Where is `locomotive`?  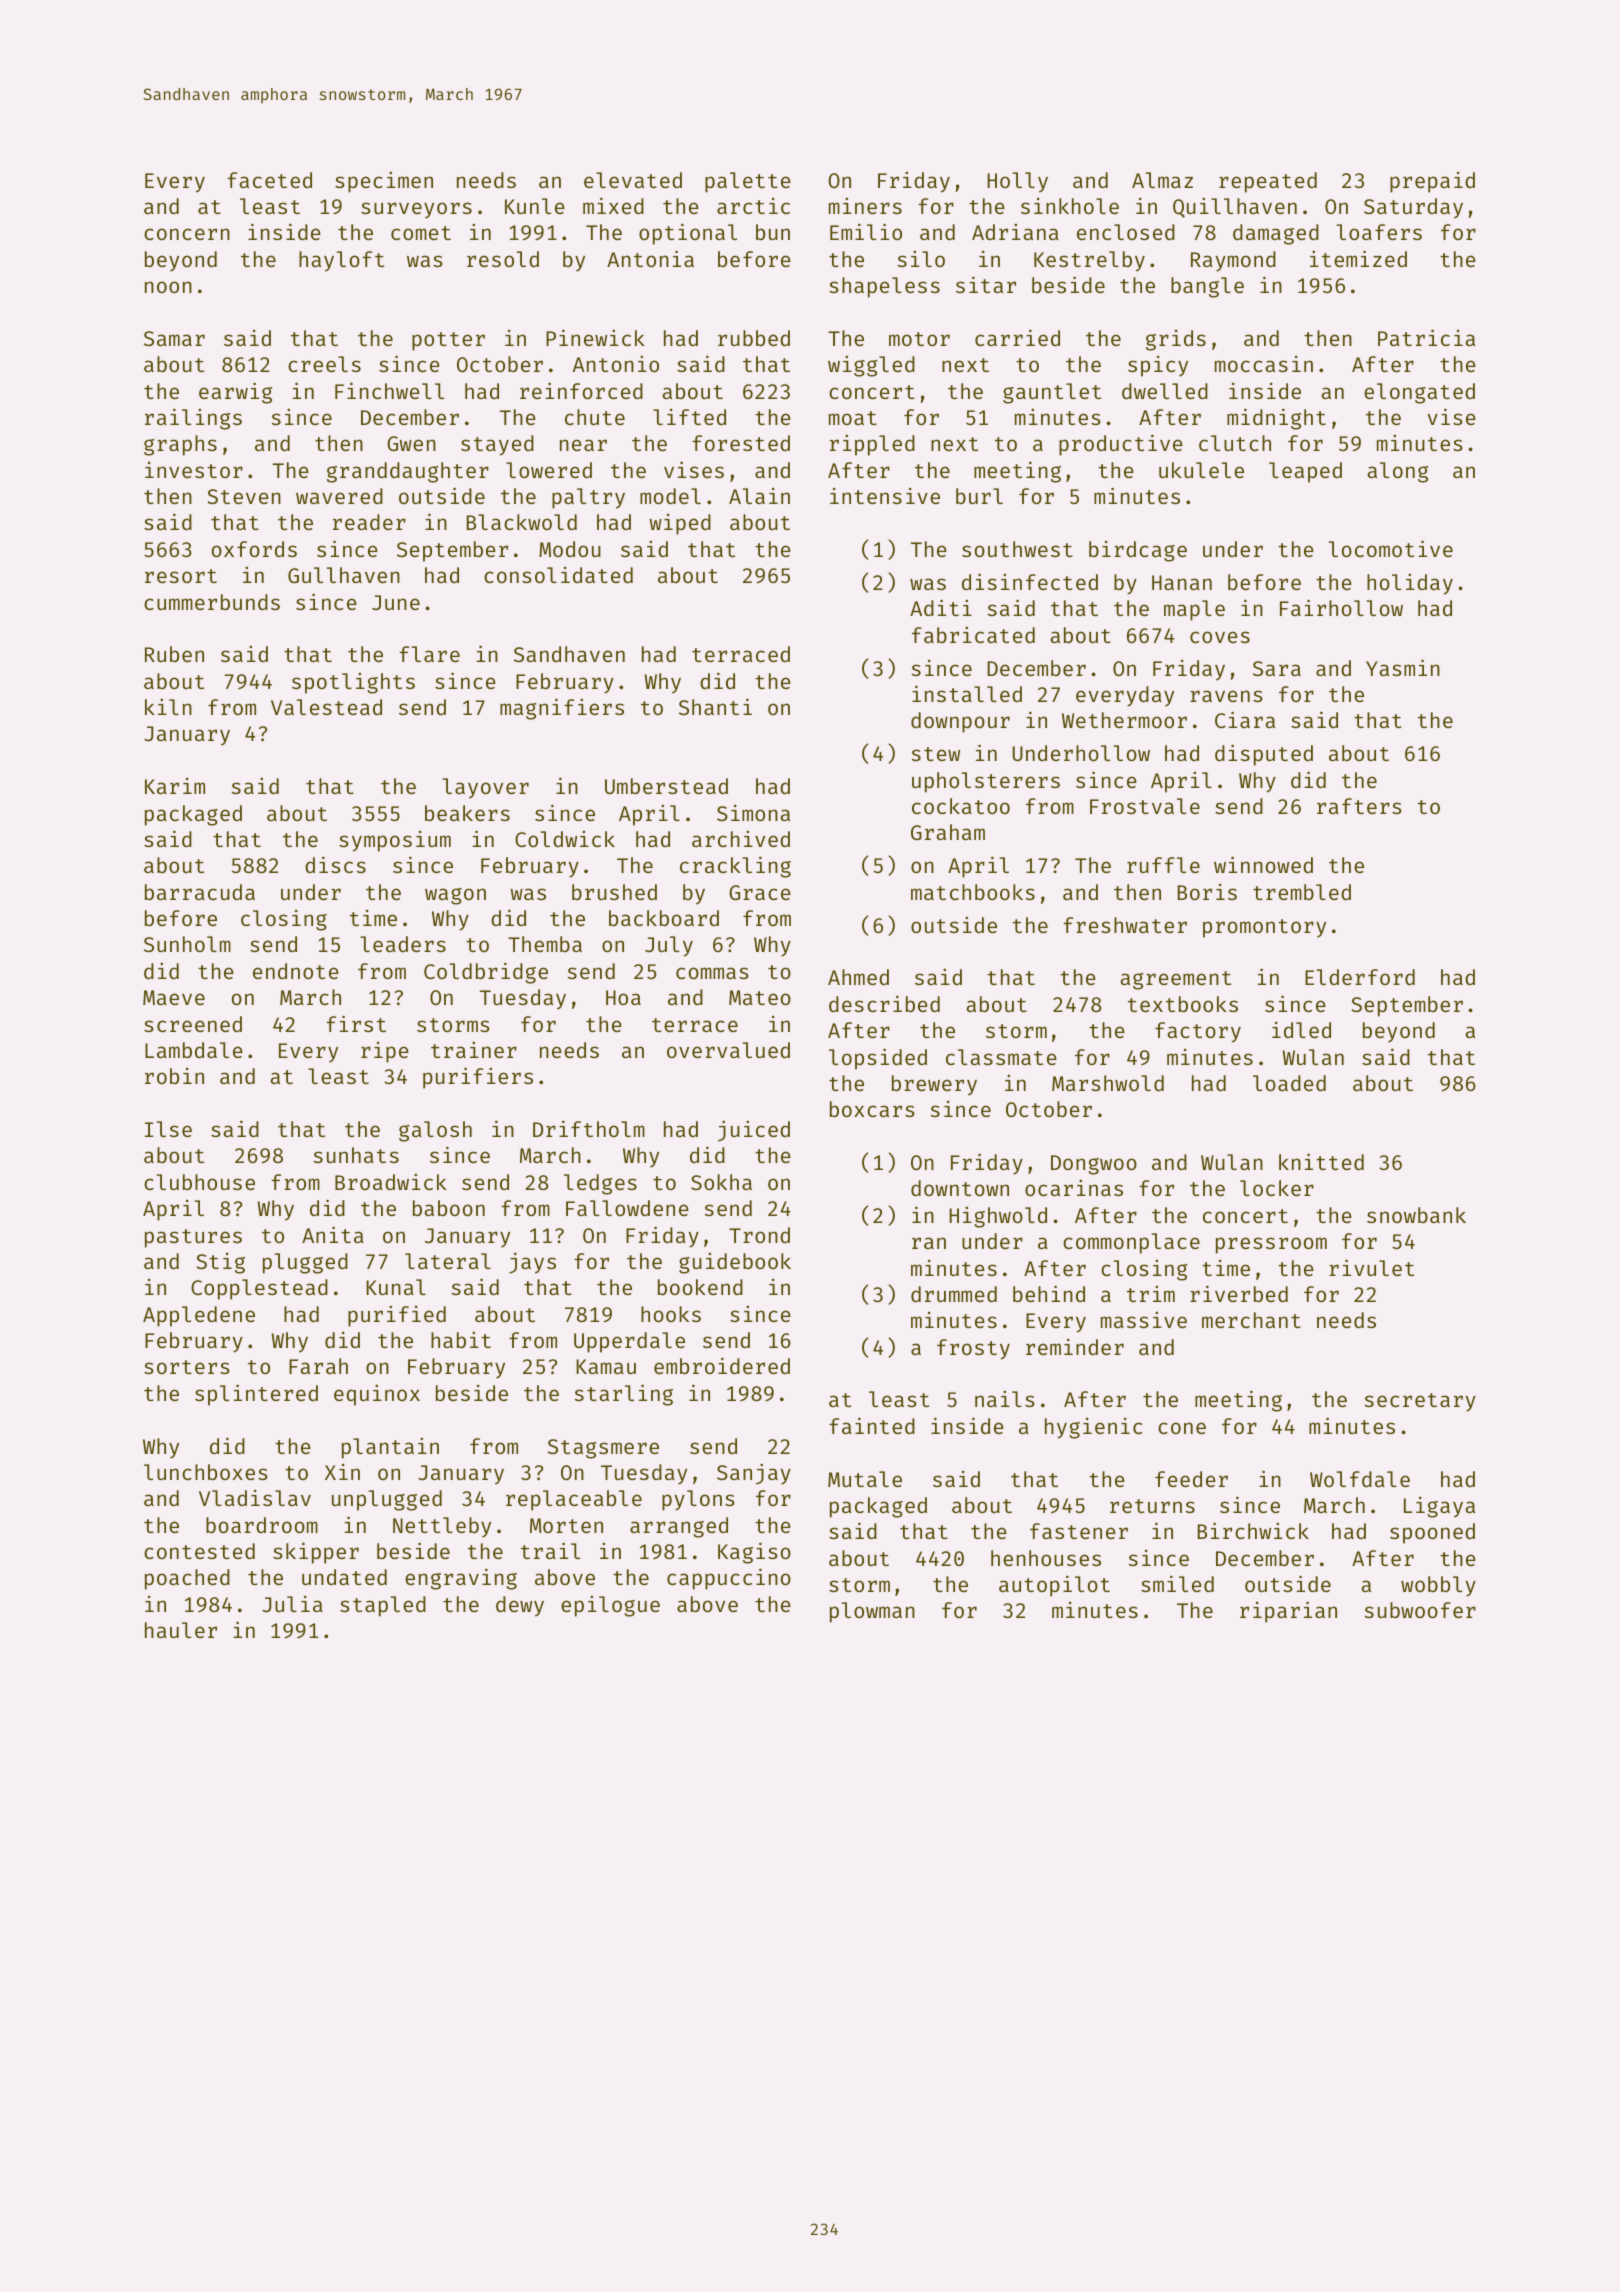
locomotive is located at coordinates (1391, 548).
